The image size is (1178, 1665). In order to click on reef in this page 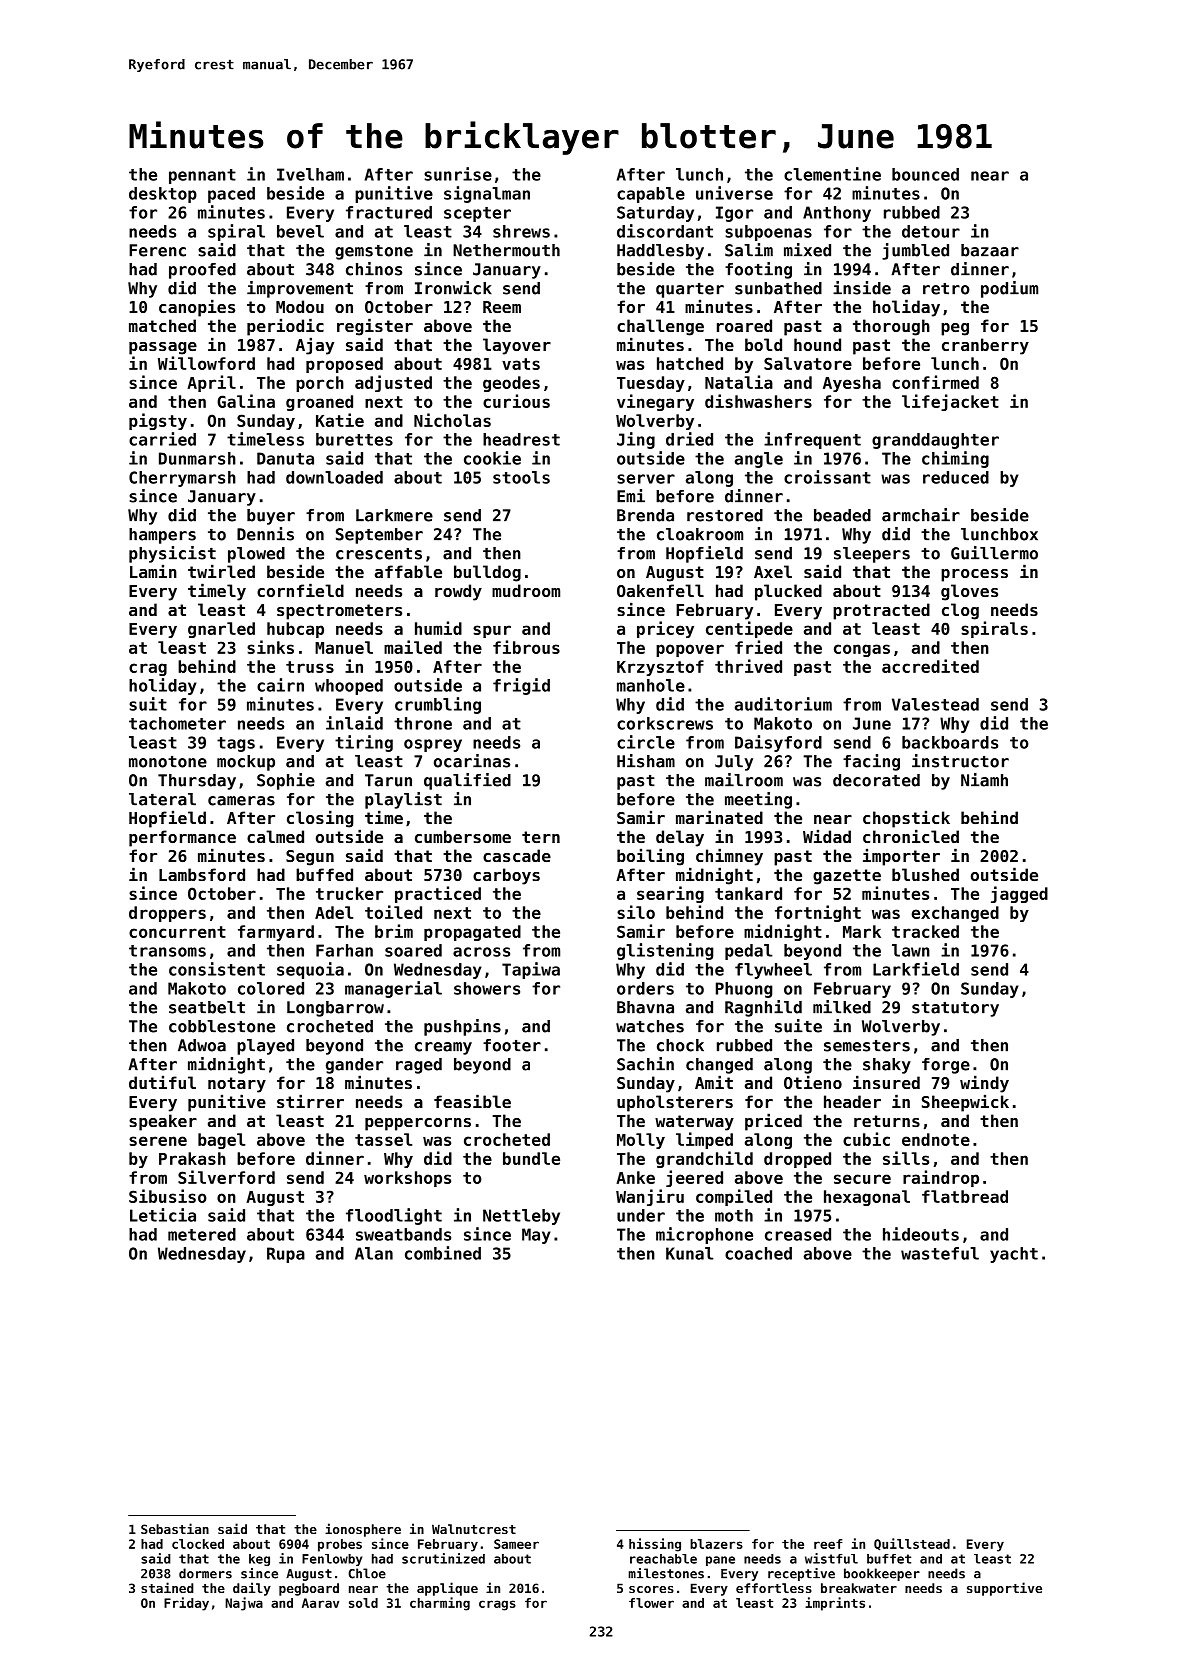, I will do `click(828, 1544)`.
